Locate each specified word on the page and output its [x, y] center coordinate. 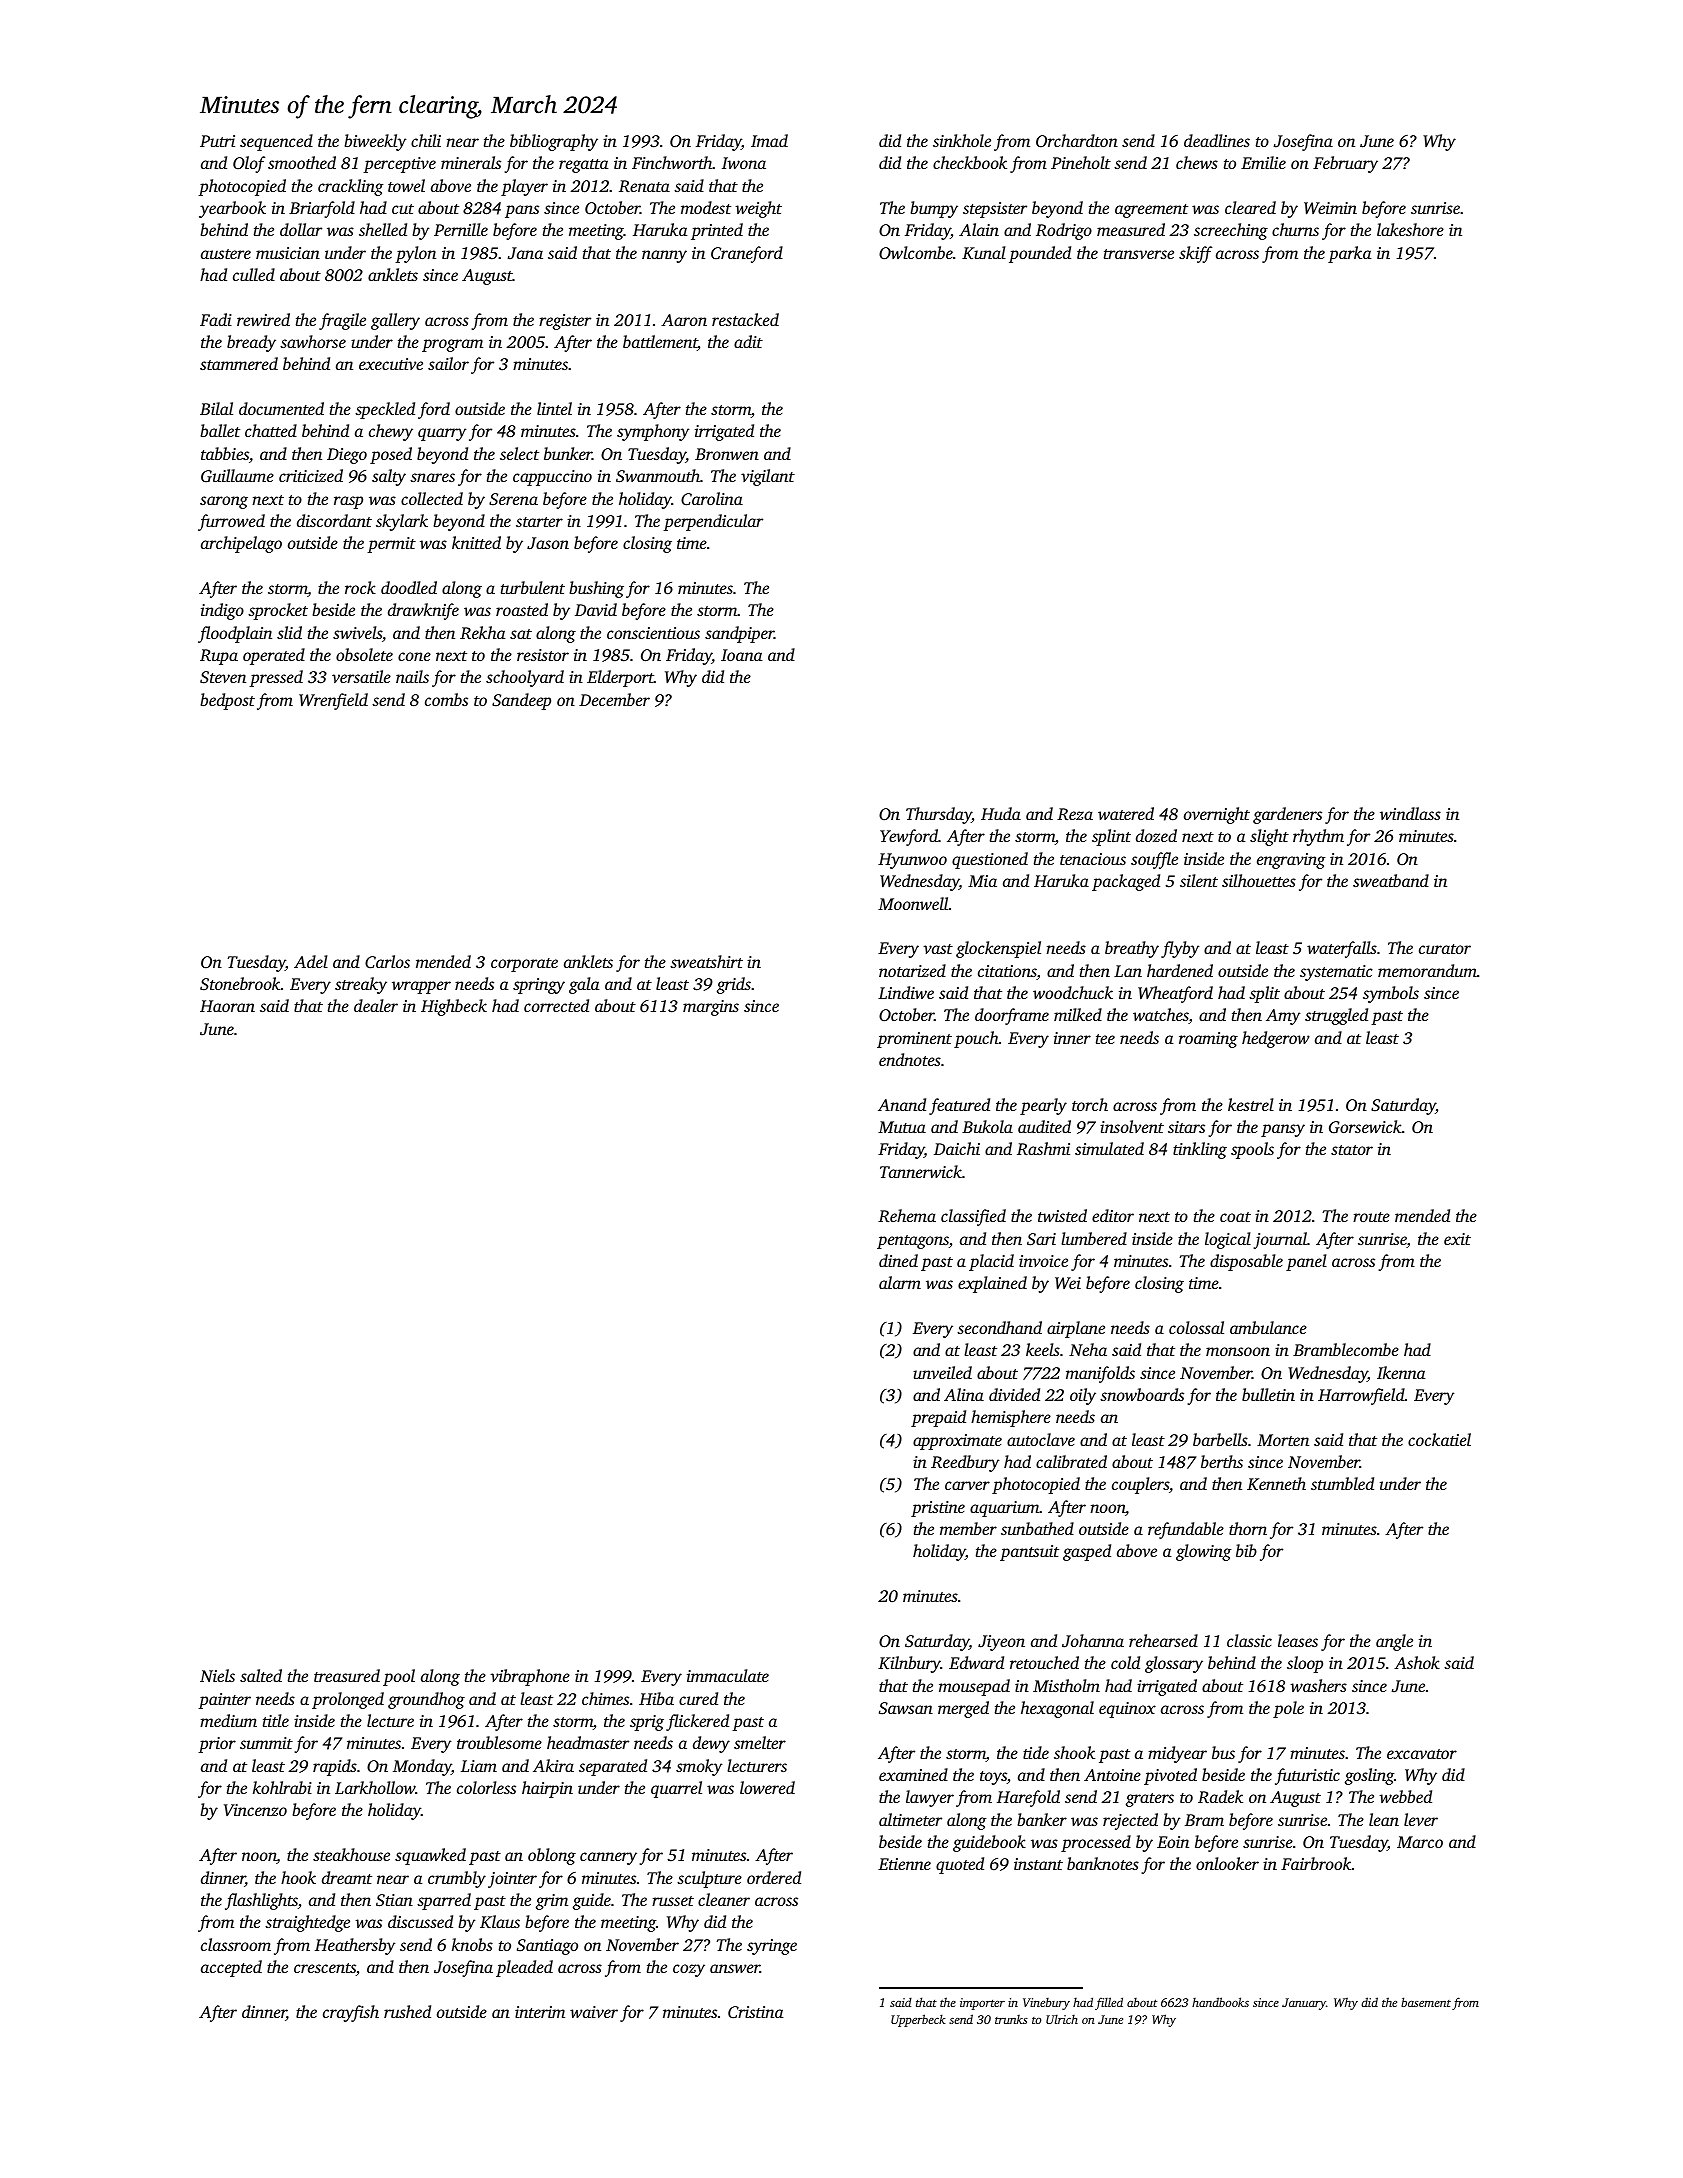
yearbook [232, 209]
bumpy [934, 209]
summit [266, 1743]
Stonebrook [240, 984]
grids [734, 985]
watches [1161, 1016]
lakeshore [1410, 229]
